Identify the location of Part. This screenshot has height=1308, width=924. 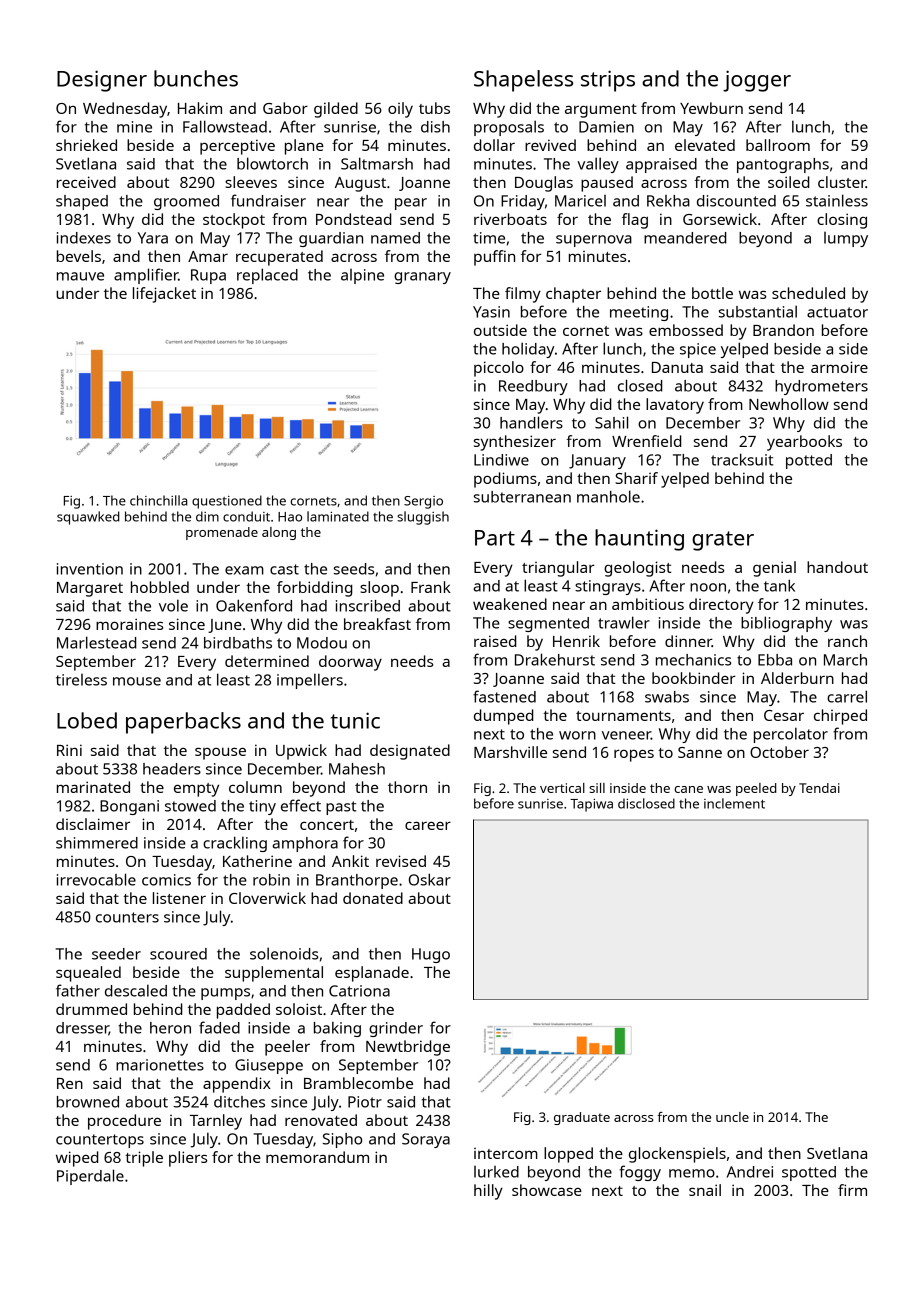
(495, 538).
